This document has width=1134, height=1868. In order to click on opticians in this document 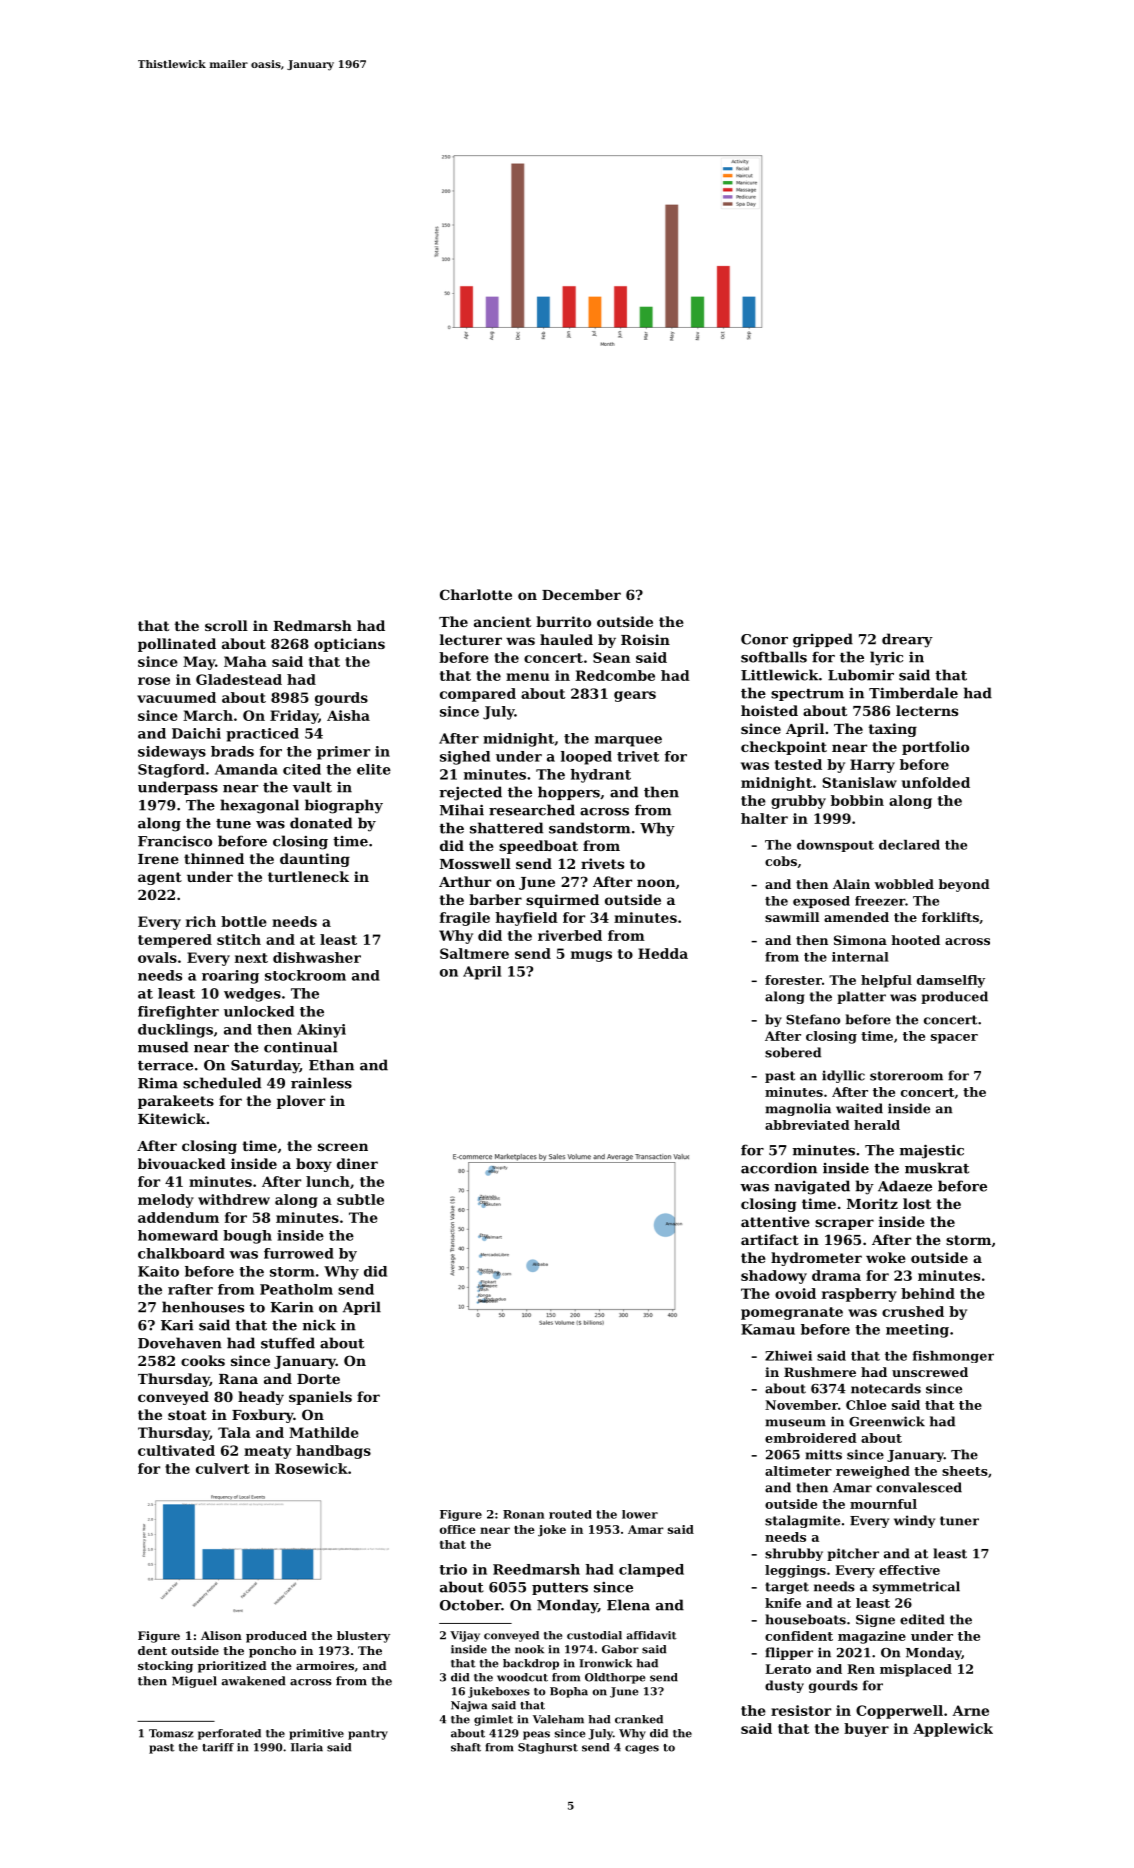, I will do `click(349, 645)`.
